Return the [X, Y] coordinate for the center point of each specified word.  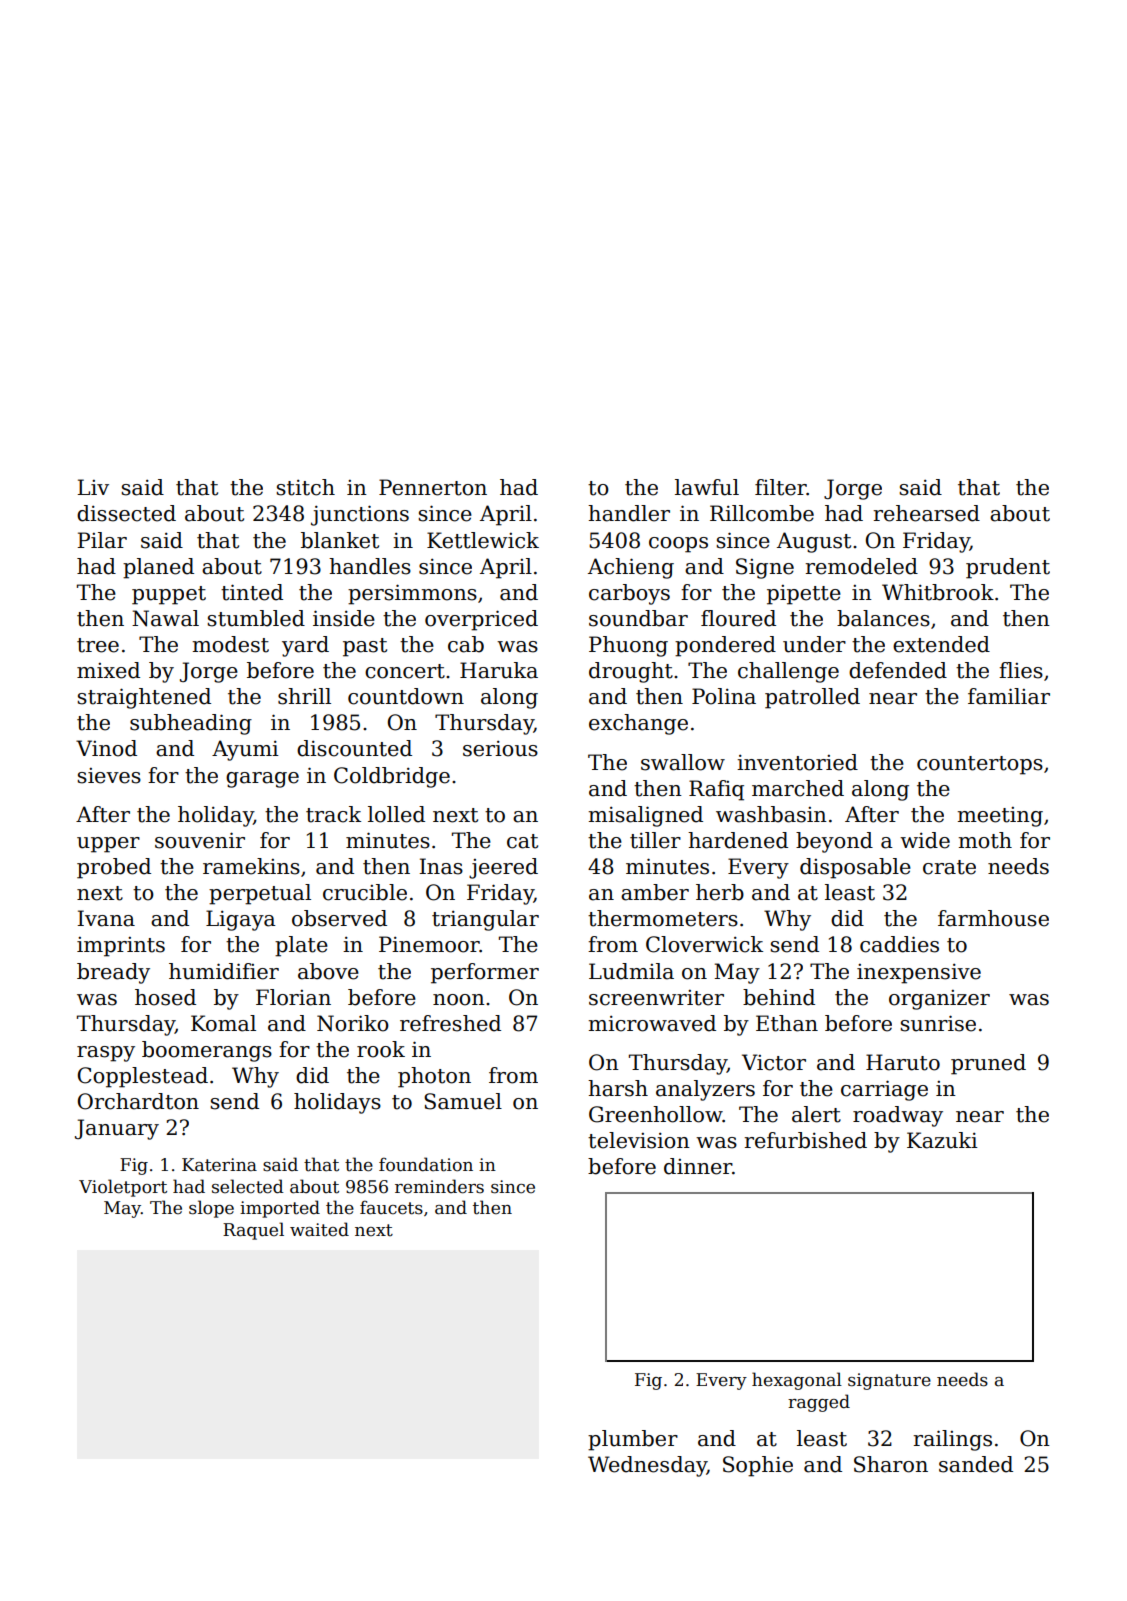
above [328, 971]
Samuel [463, 1101]
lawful [707, 487]
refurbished [806, 1140]
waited [319, 1229]
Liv [93, 487]
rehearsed [927, 513]
